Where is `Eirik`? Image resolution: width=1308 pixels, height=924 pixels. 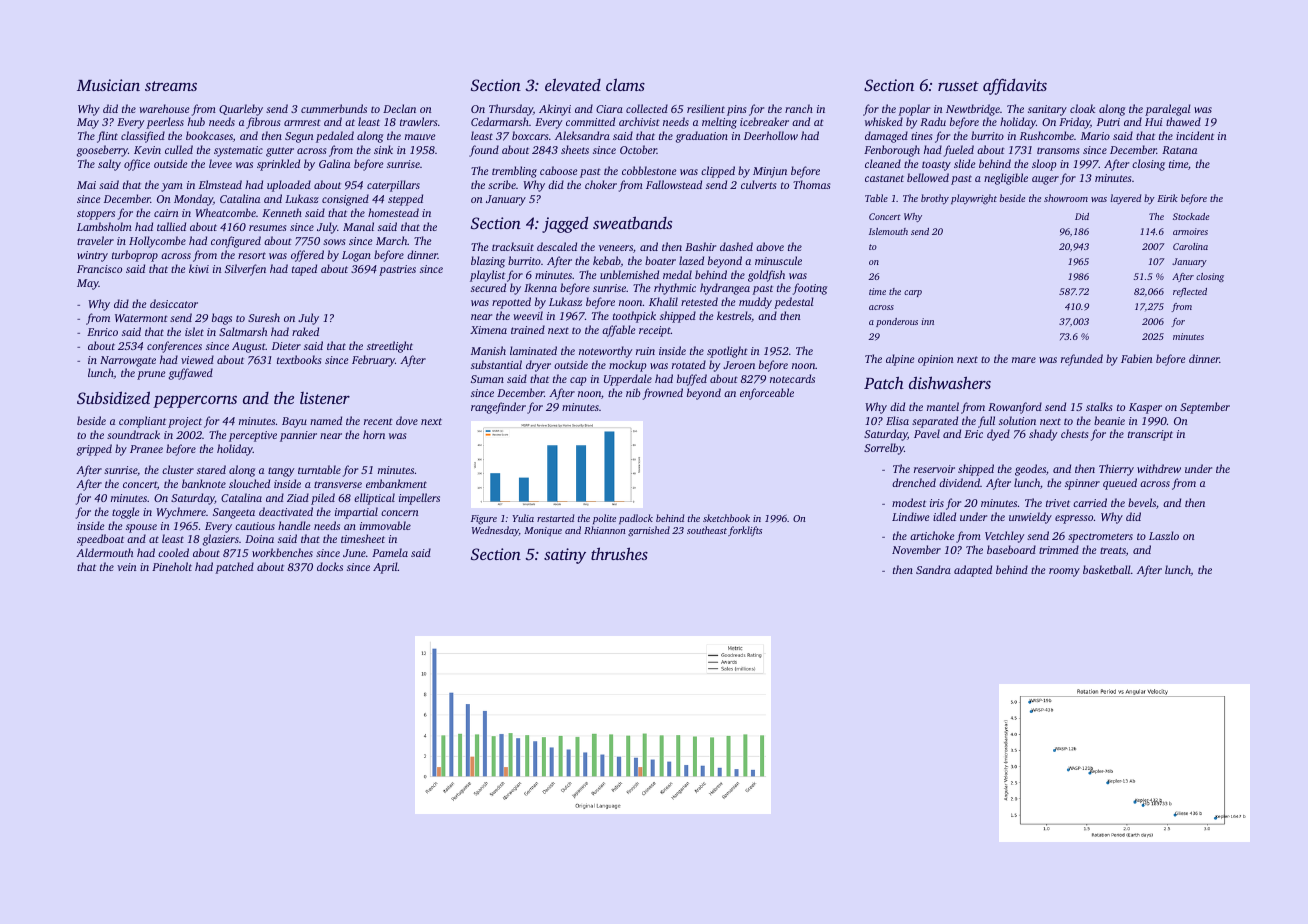 Eirik is located at coordinates (1167, 198).
